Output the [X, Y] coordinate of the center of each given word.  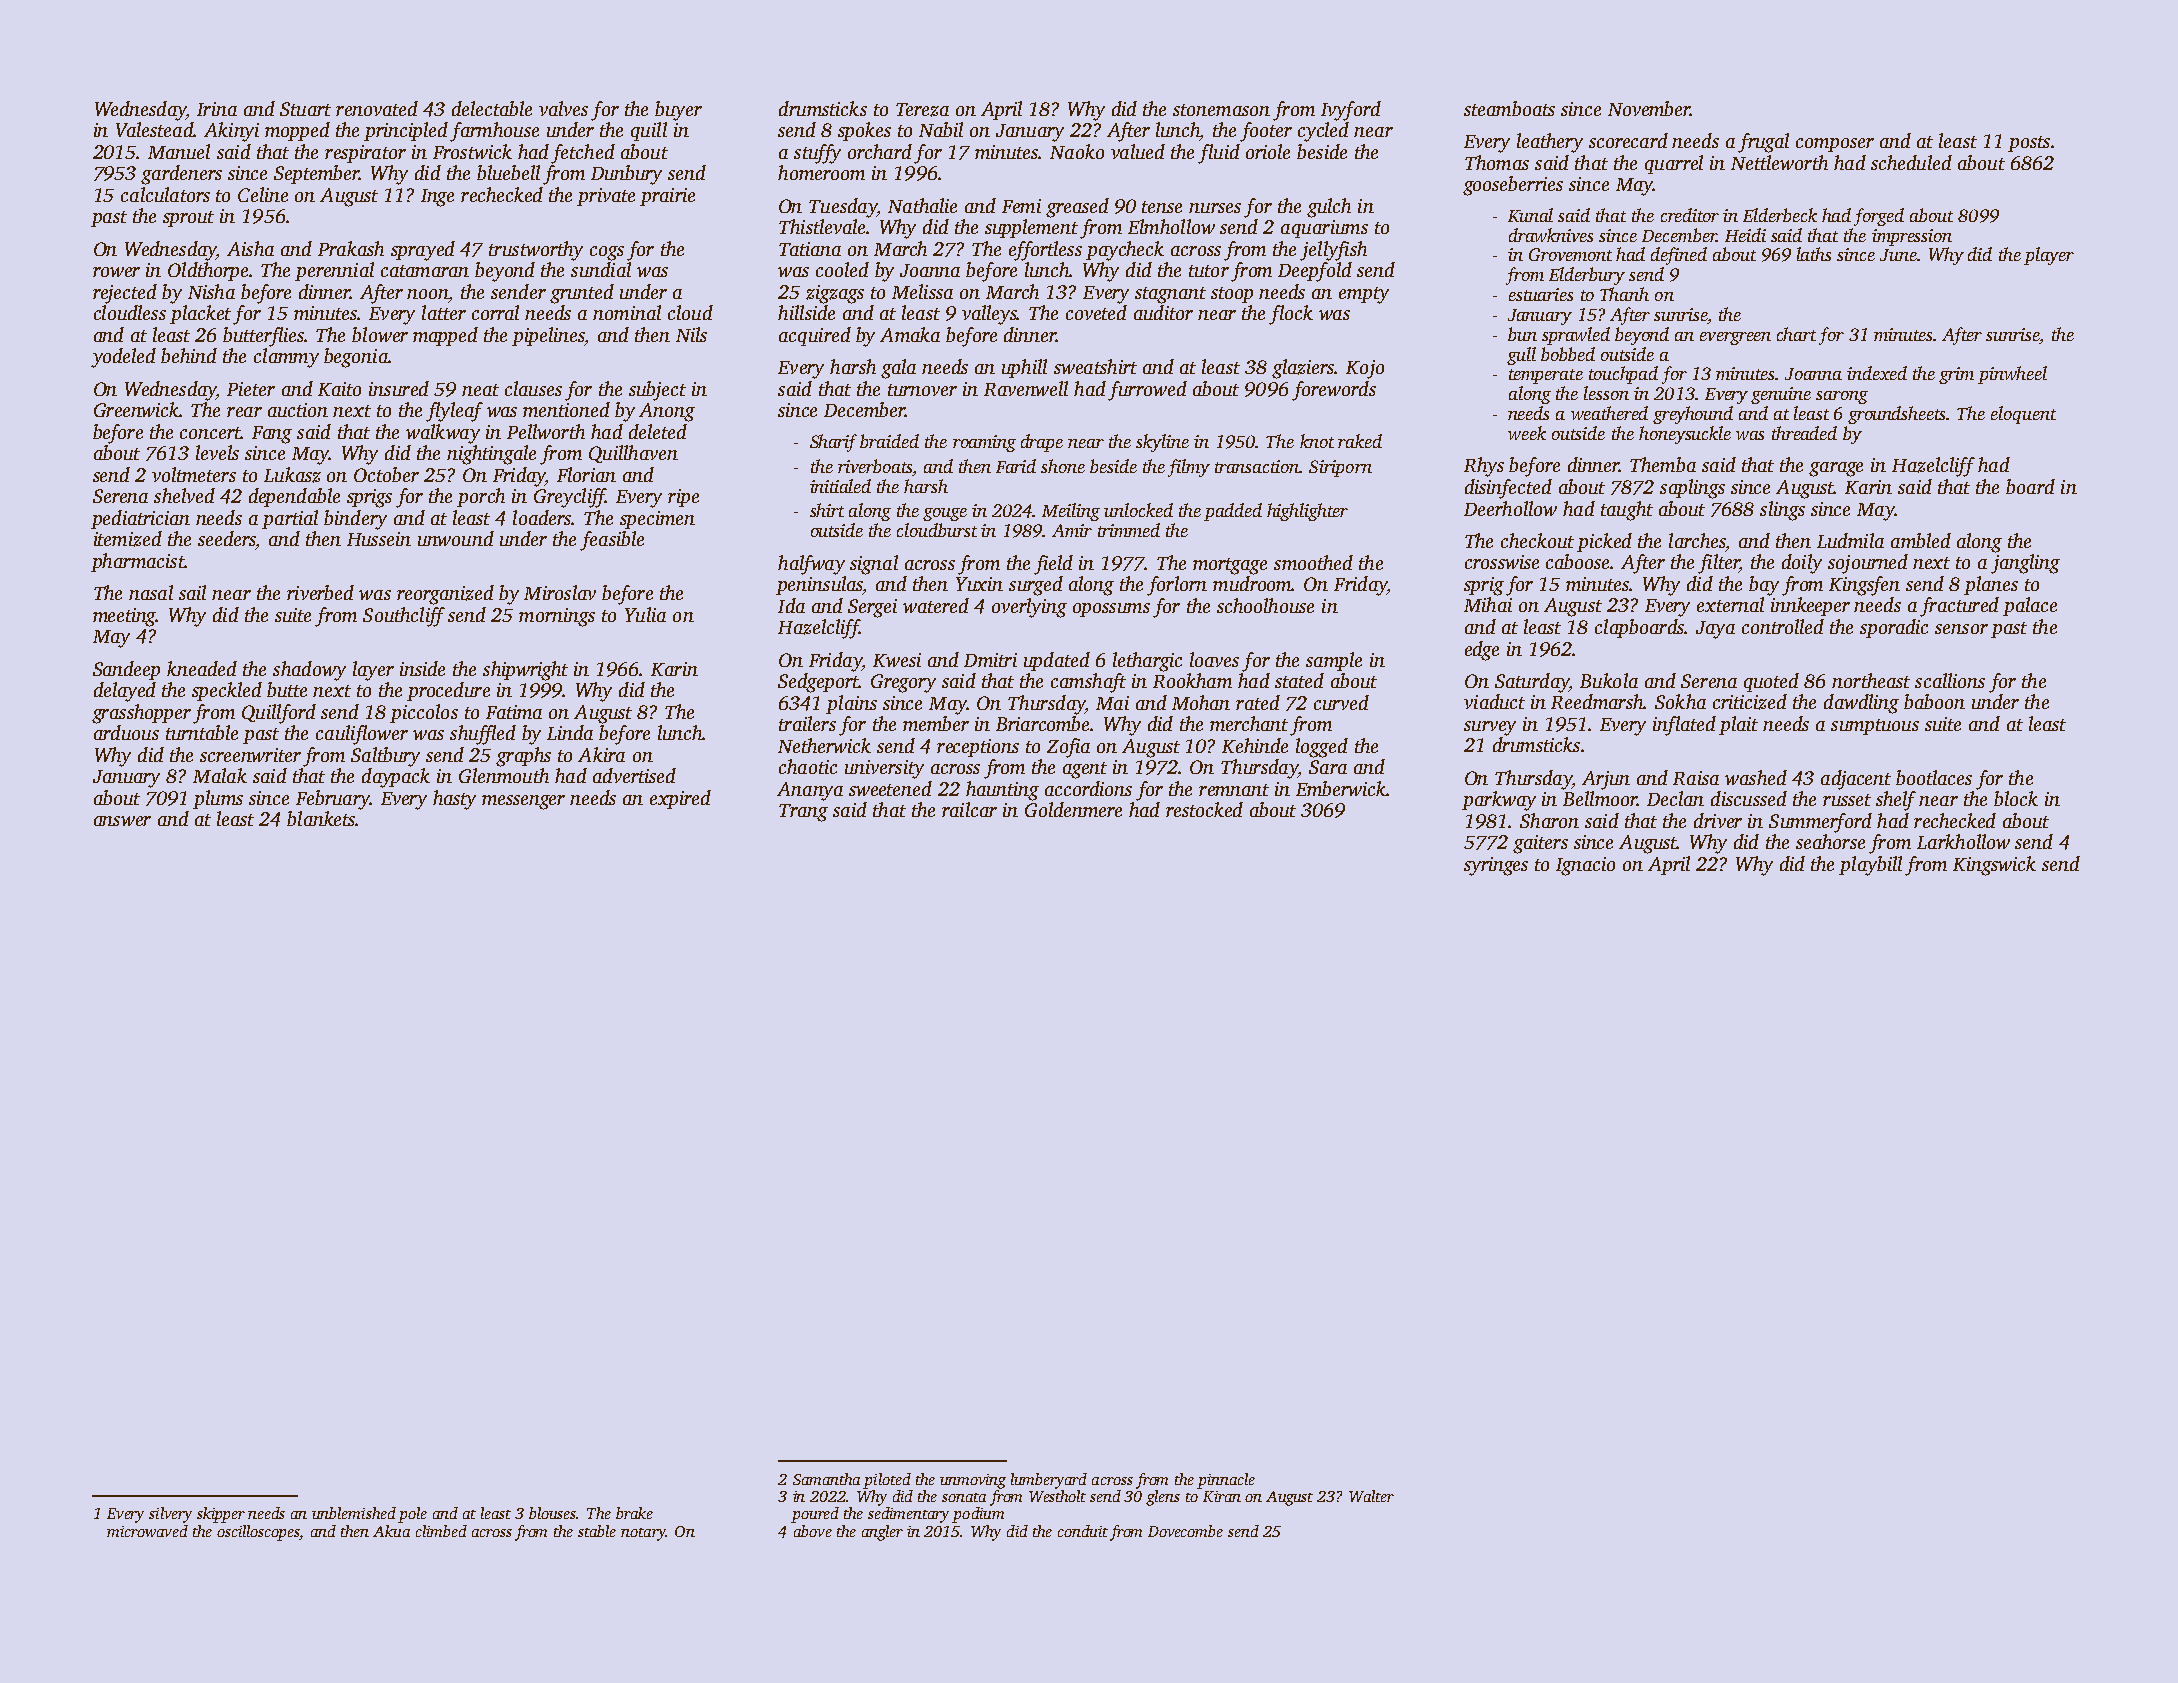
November [1649, 108]
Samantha [826, 1479]
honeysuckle [1685, 435]
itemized [128, 539]
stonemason [1221, 110]
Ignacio [1585, 866]
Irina [217, 109]
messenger [523, 802]
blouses [553, 1513]
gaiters [1540, 844]
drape [1042, 443]
